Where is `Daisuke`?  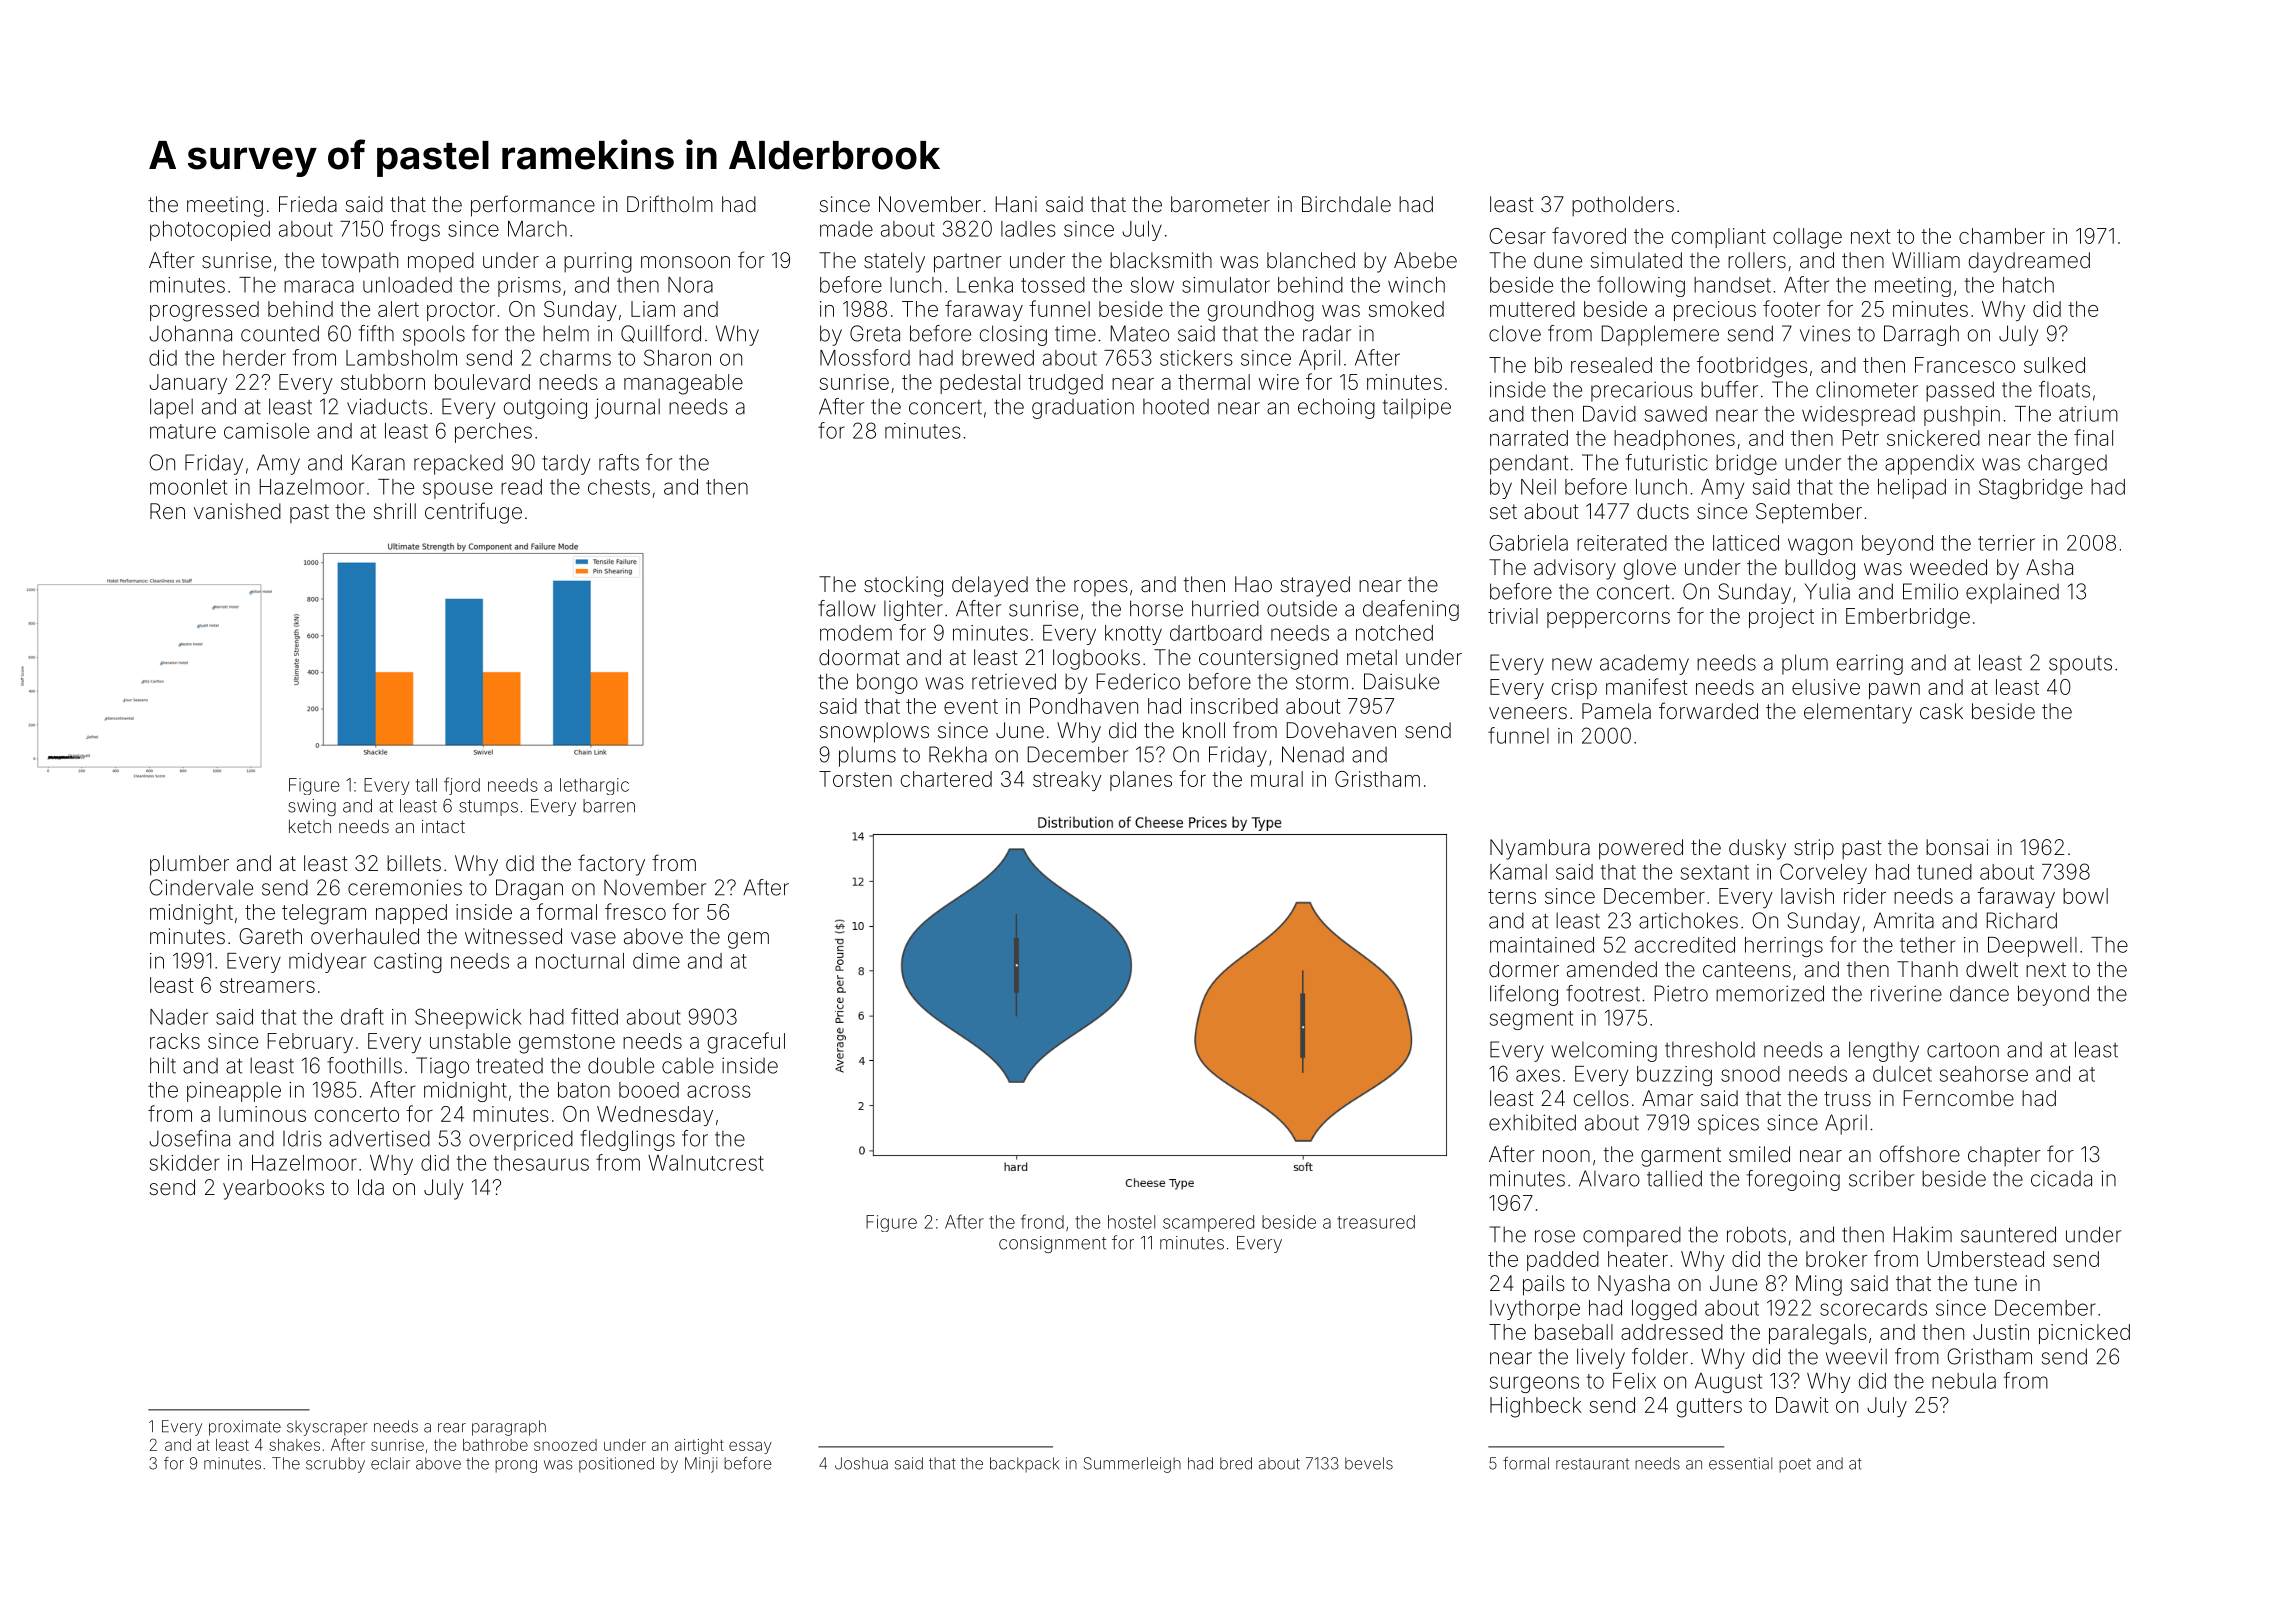
Daisuke is located at coordinates (1401, 681).
